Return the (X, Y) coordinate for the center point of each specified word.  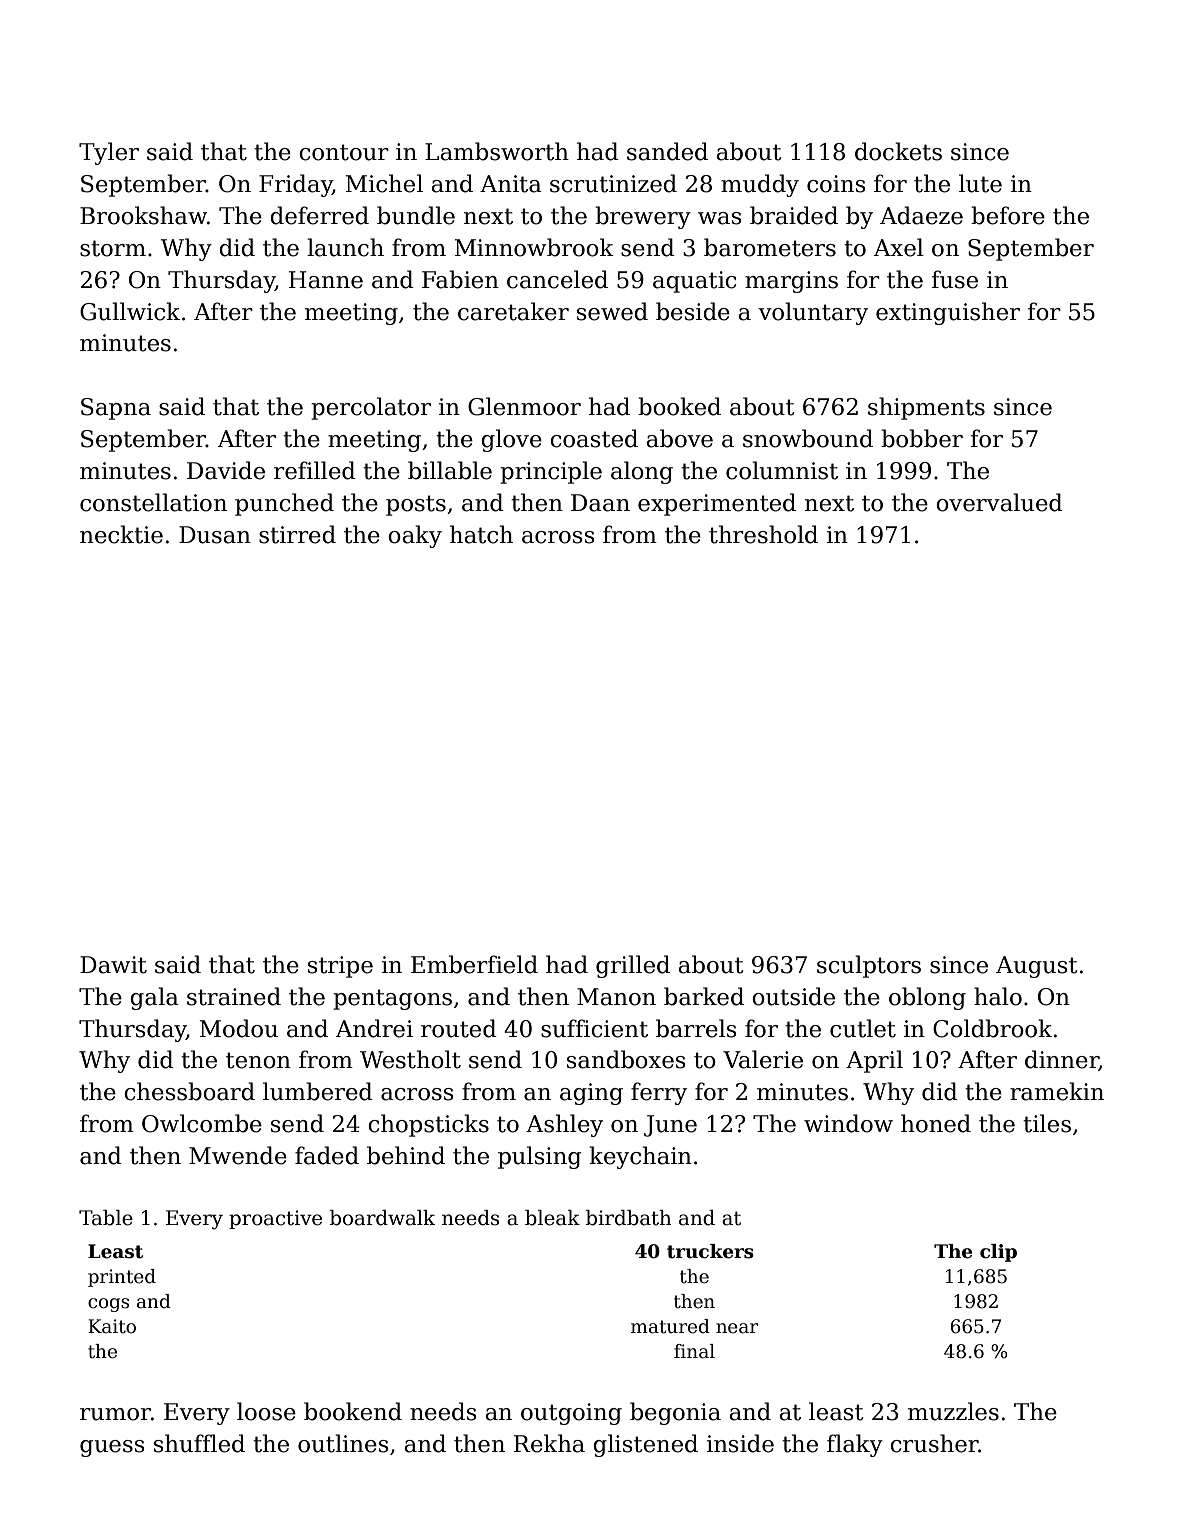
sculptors (869, 966)
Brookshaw (143, 215)
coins (836, 184)
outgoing (571, 1414)
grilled (633, 966)
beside (693, 311)
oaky (415, 536)
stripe (340, 967)
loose (266, 1411)
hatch (481, 534)
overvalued (999, 502)
